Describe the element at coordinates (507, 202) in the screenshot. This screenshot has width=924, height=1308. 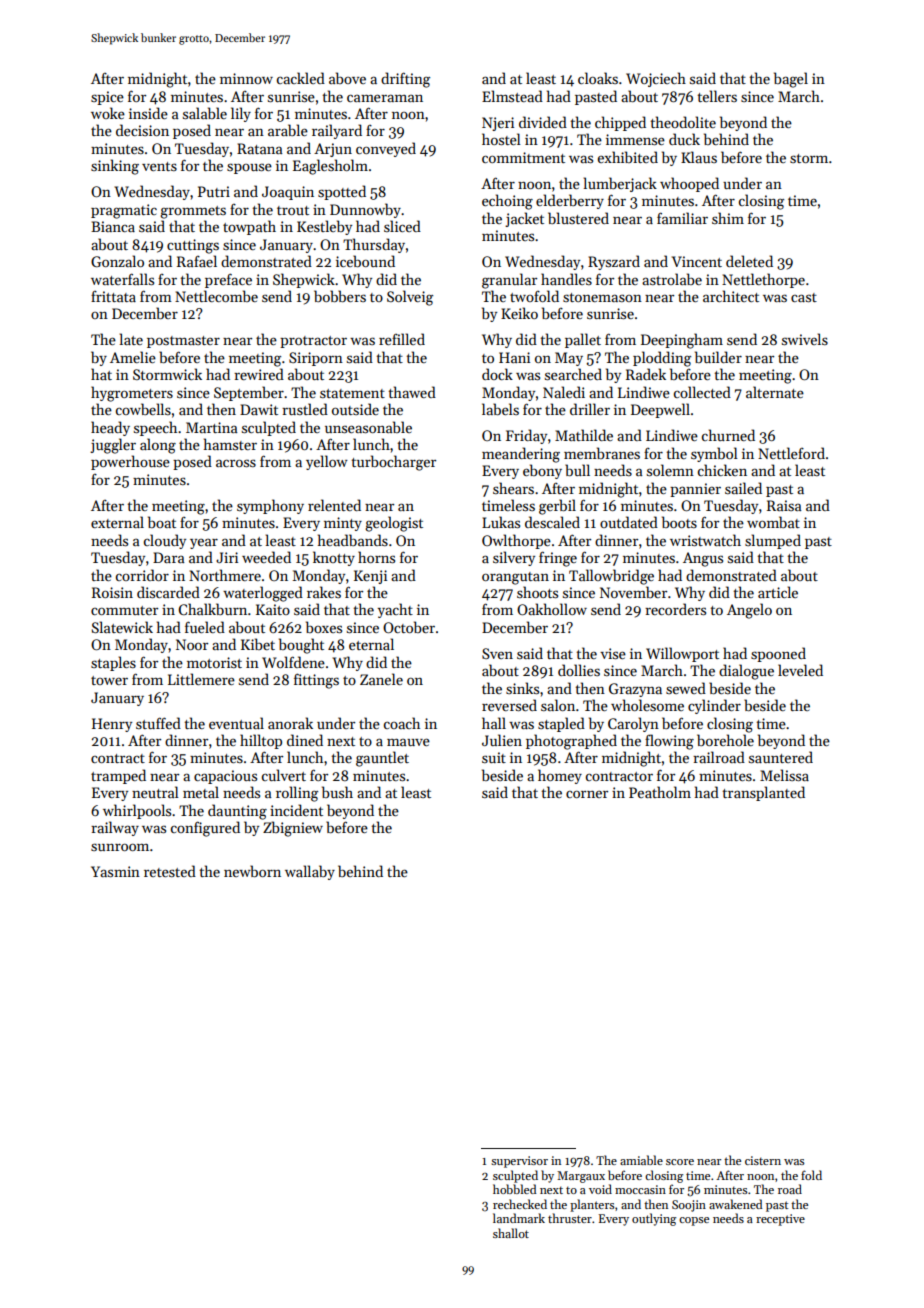
I see `echoing` at that location.
